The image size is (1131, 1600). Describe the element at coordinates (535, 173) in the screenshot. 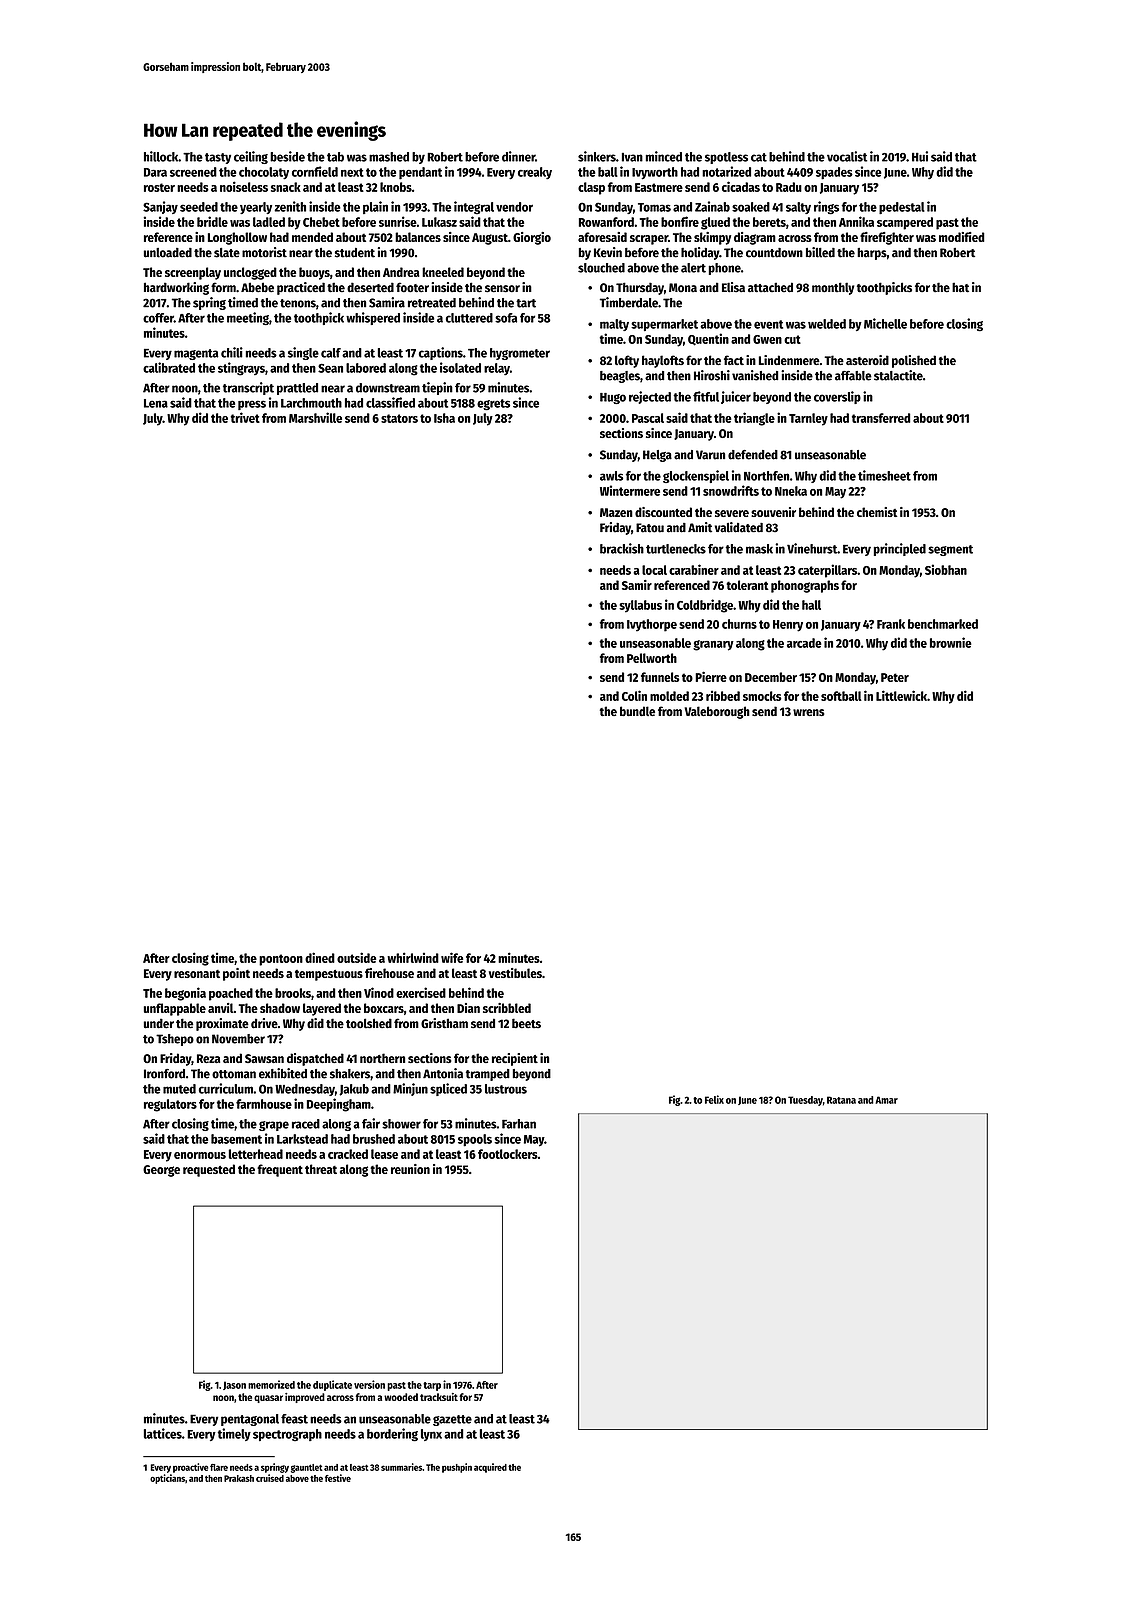

I see `creaky` at that location.
